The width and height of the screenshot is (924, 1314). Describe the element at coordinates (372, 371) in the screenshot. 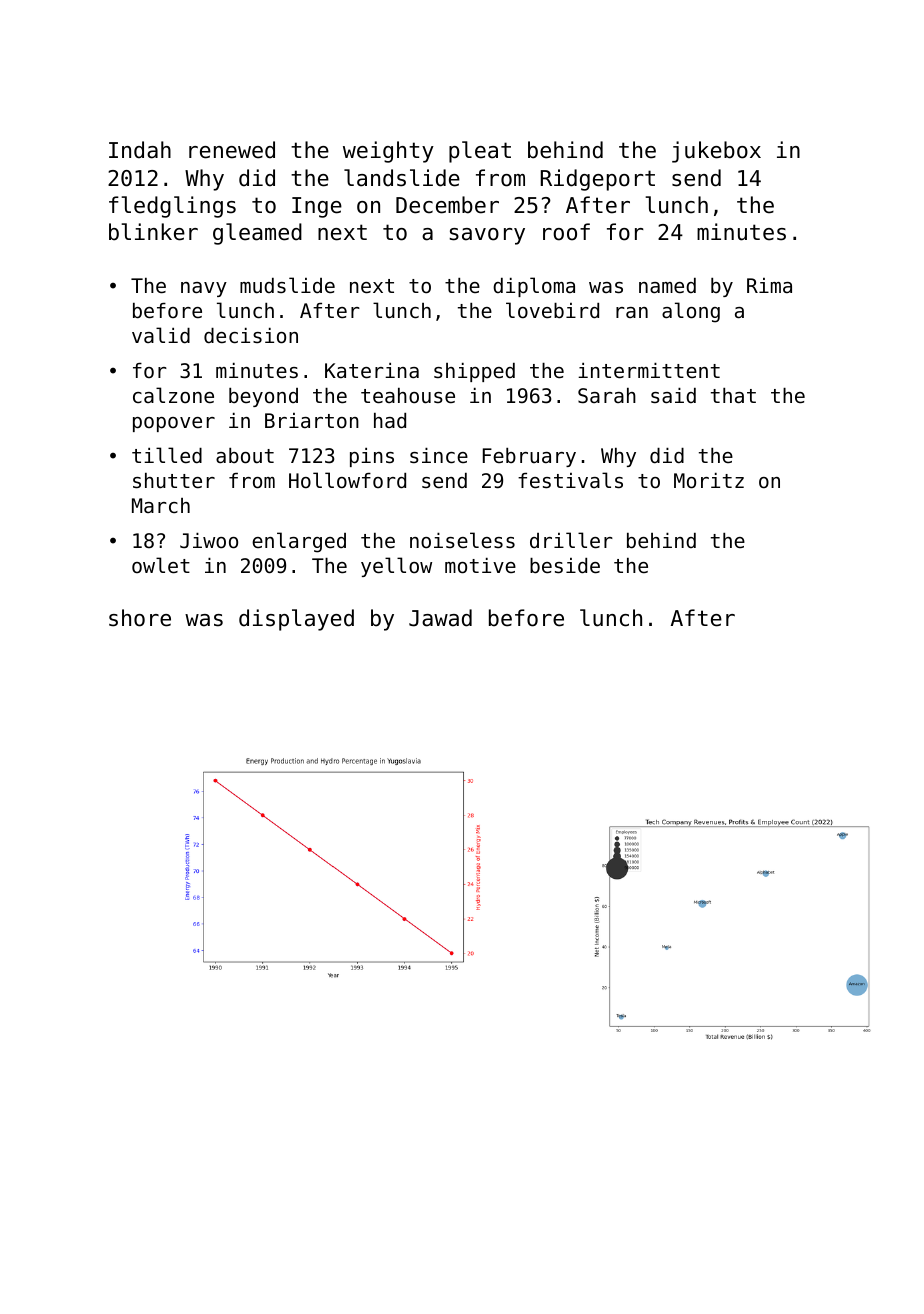

I see `Katerina` at that location.
